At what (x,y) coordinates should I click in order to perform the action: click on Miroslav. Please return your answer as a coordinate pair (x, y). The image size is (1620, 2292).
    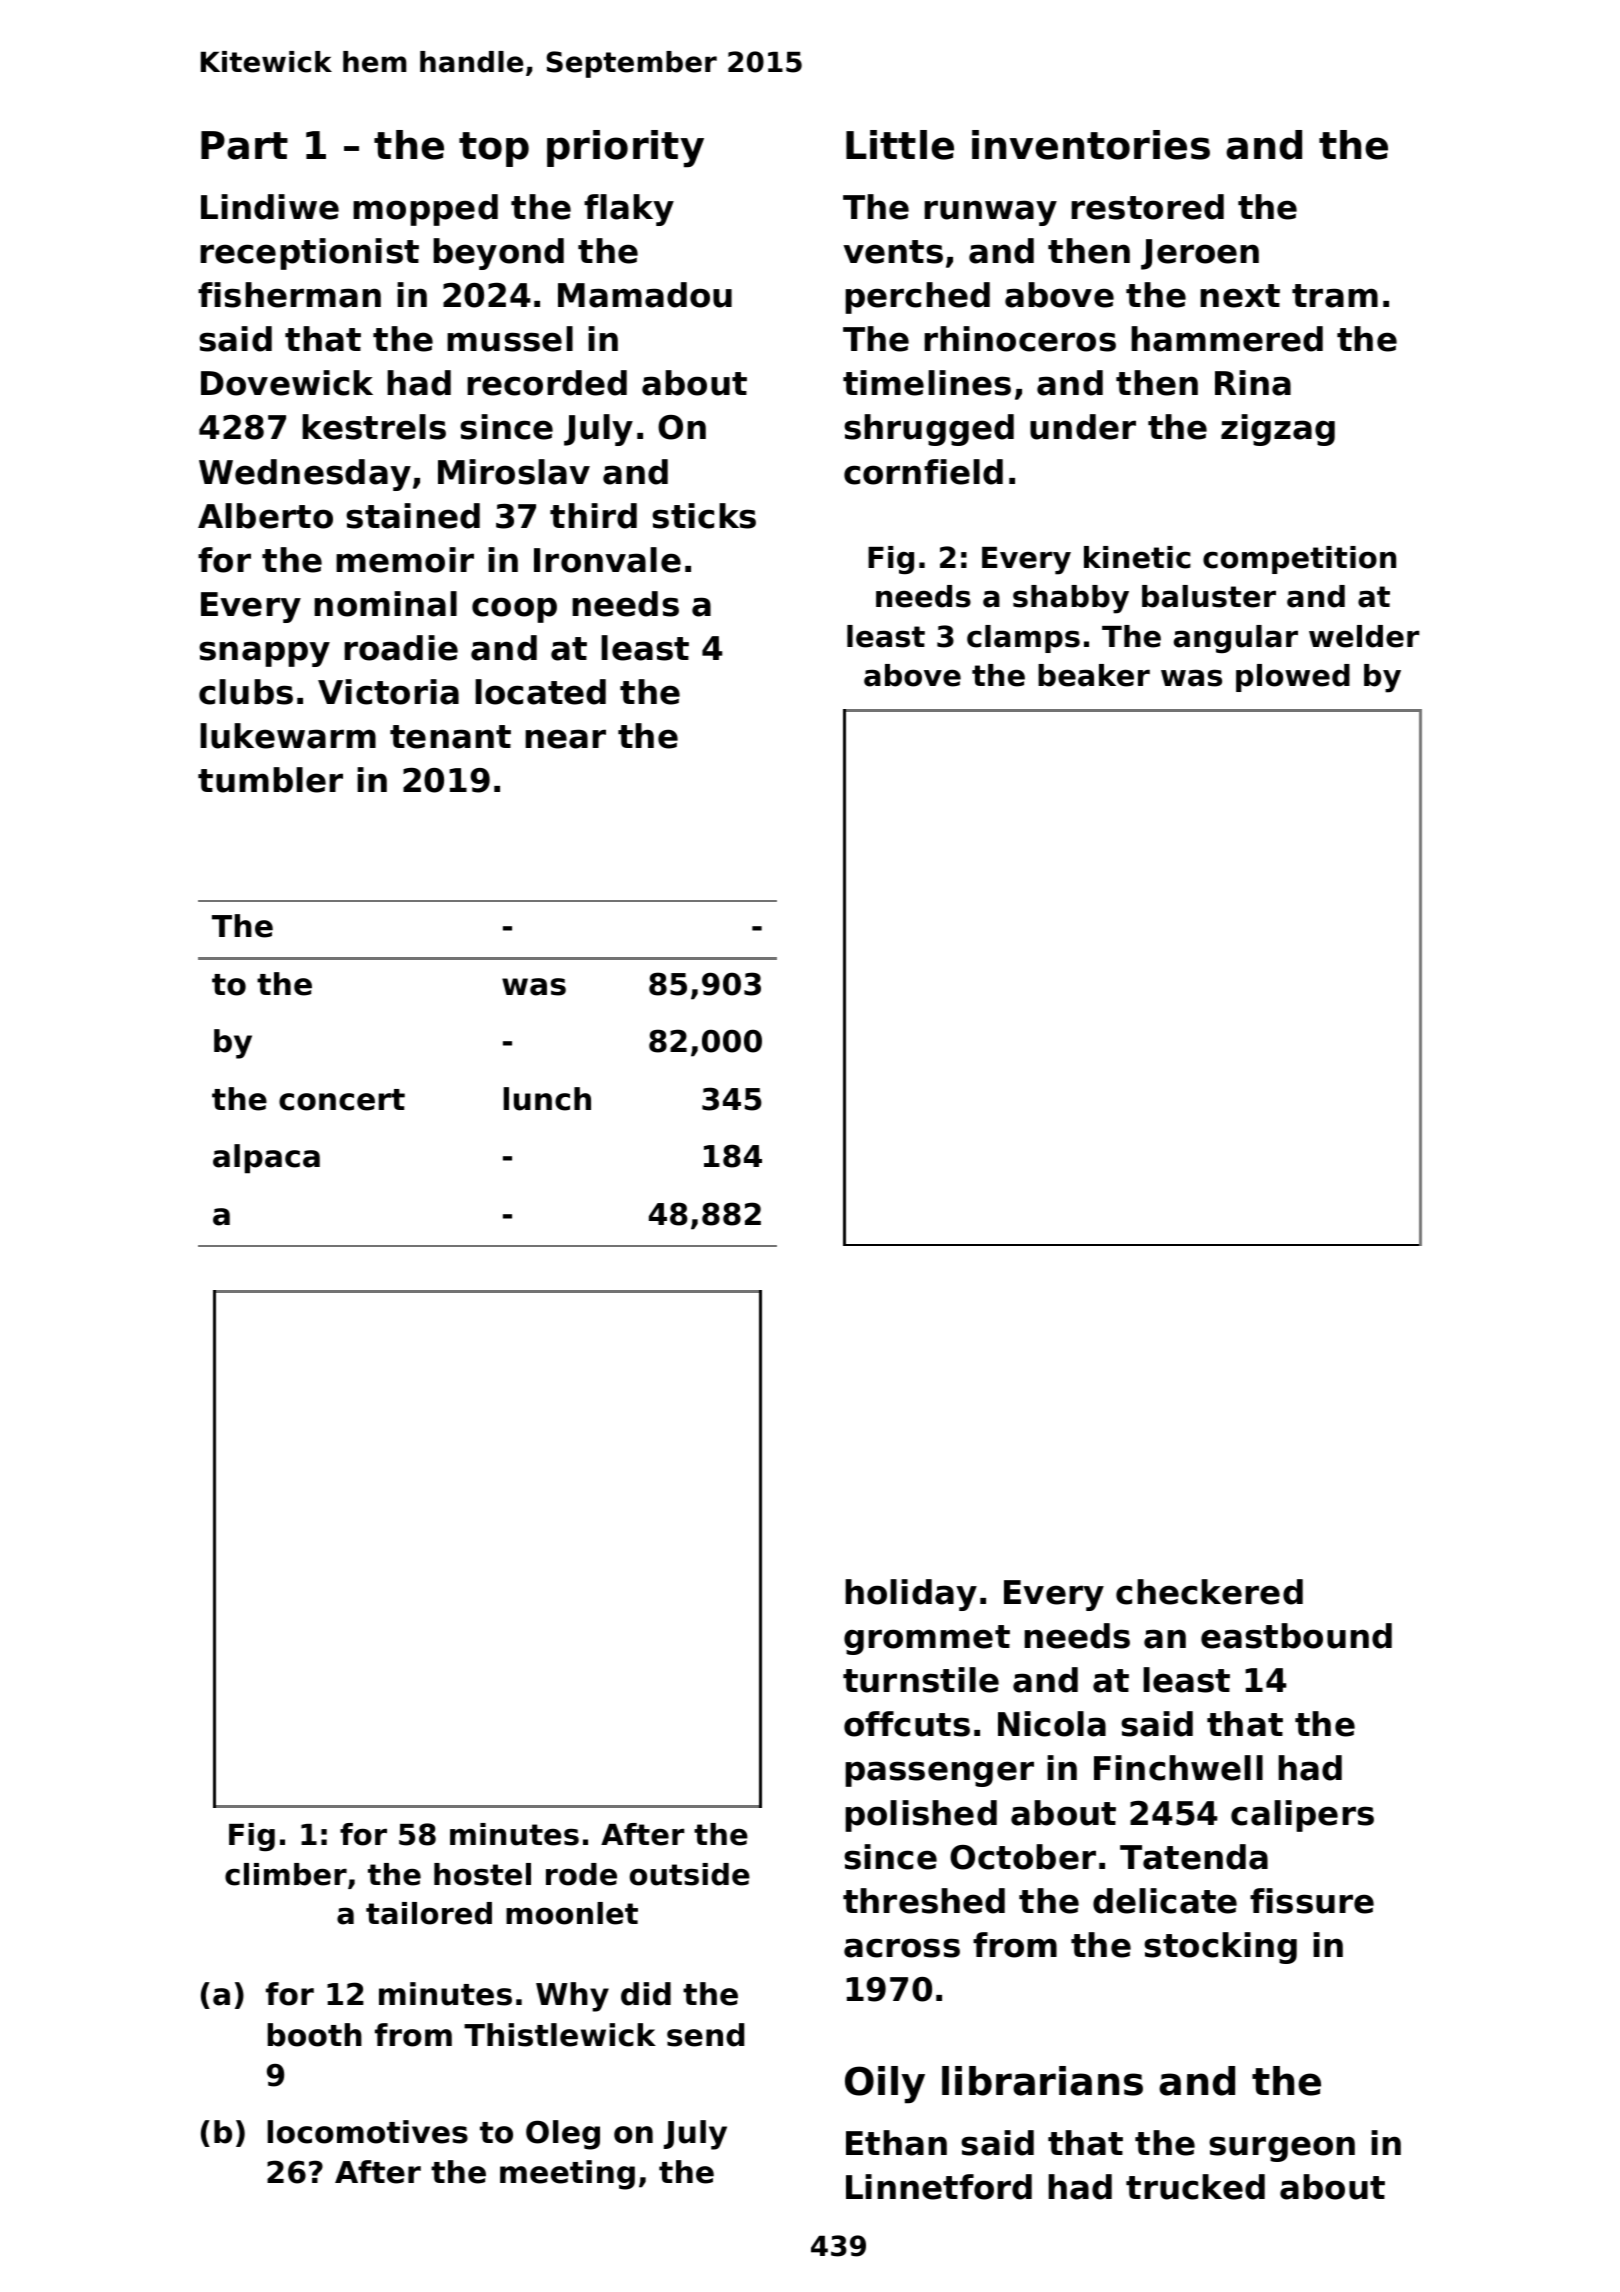
    Looking at the image, I should click on (514, 472).
